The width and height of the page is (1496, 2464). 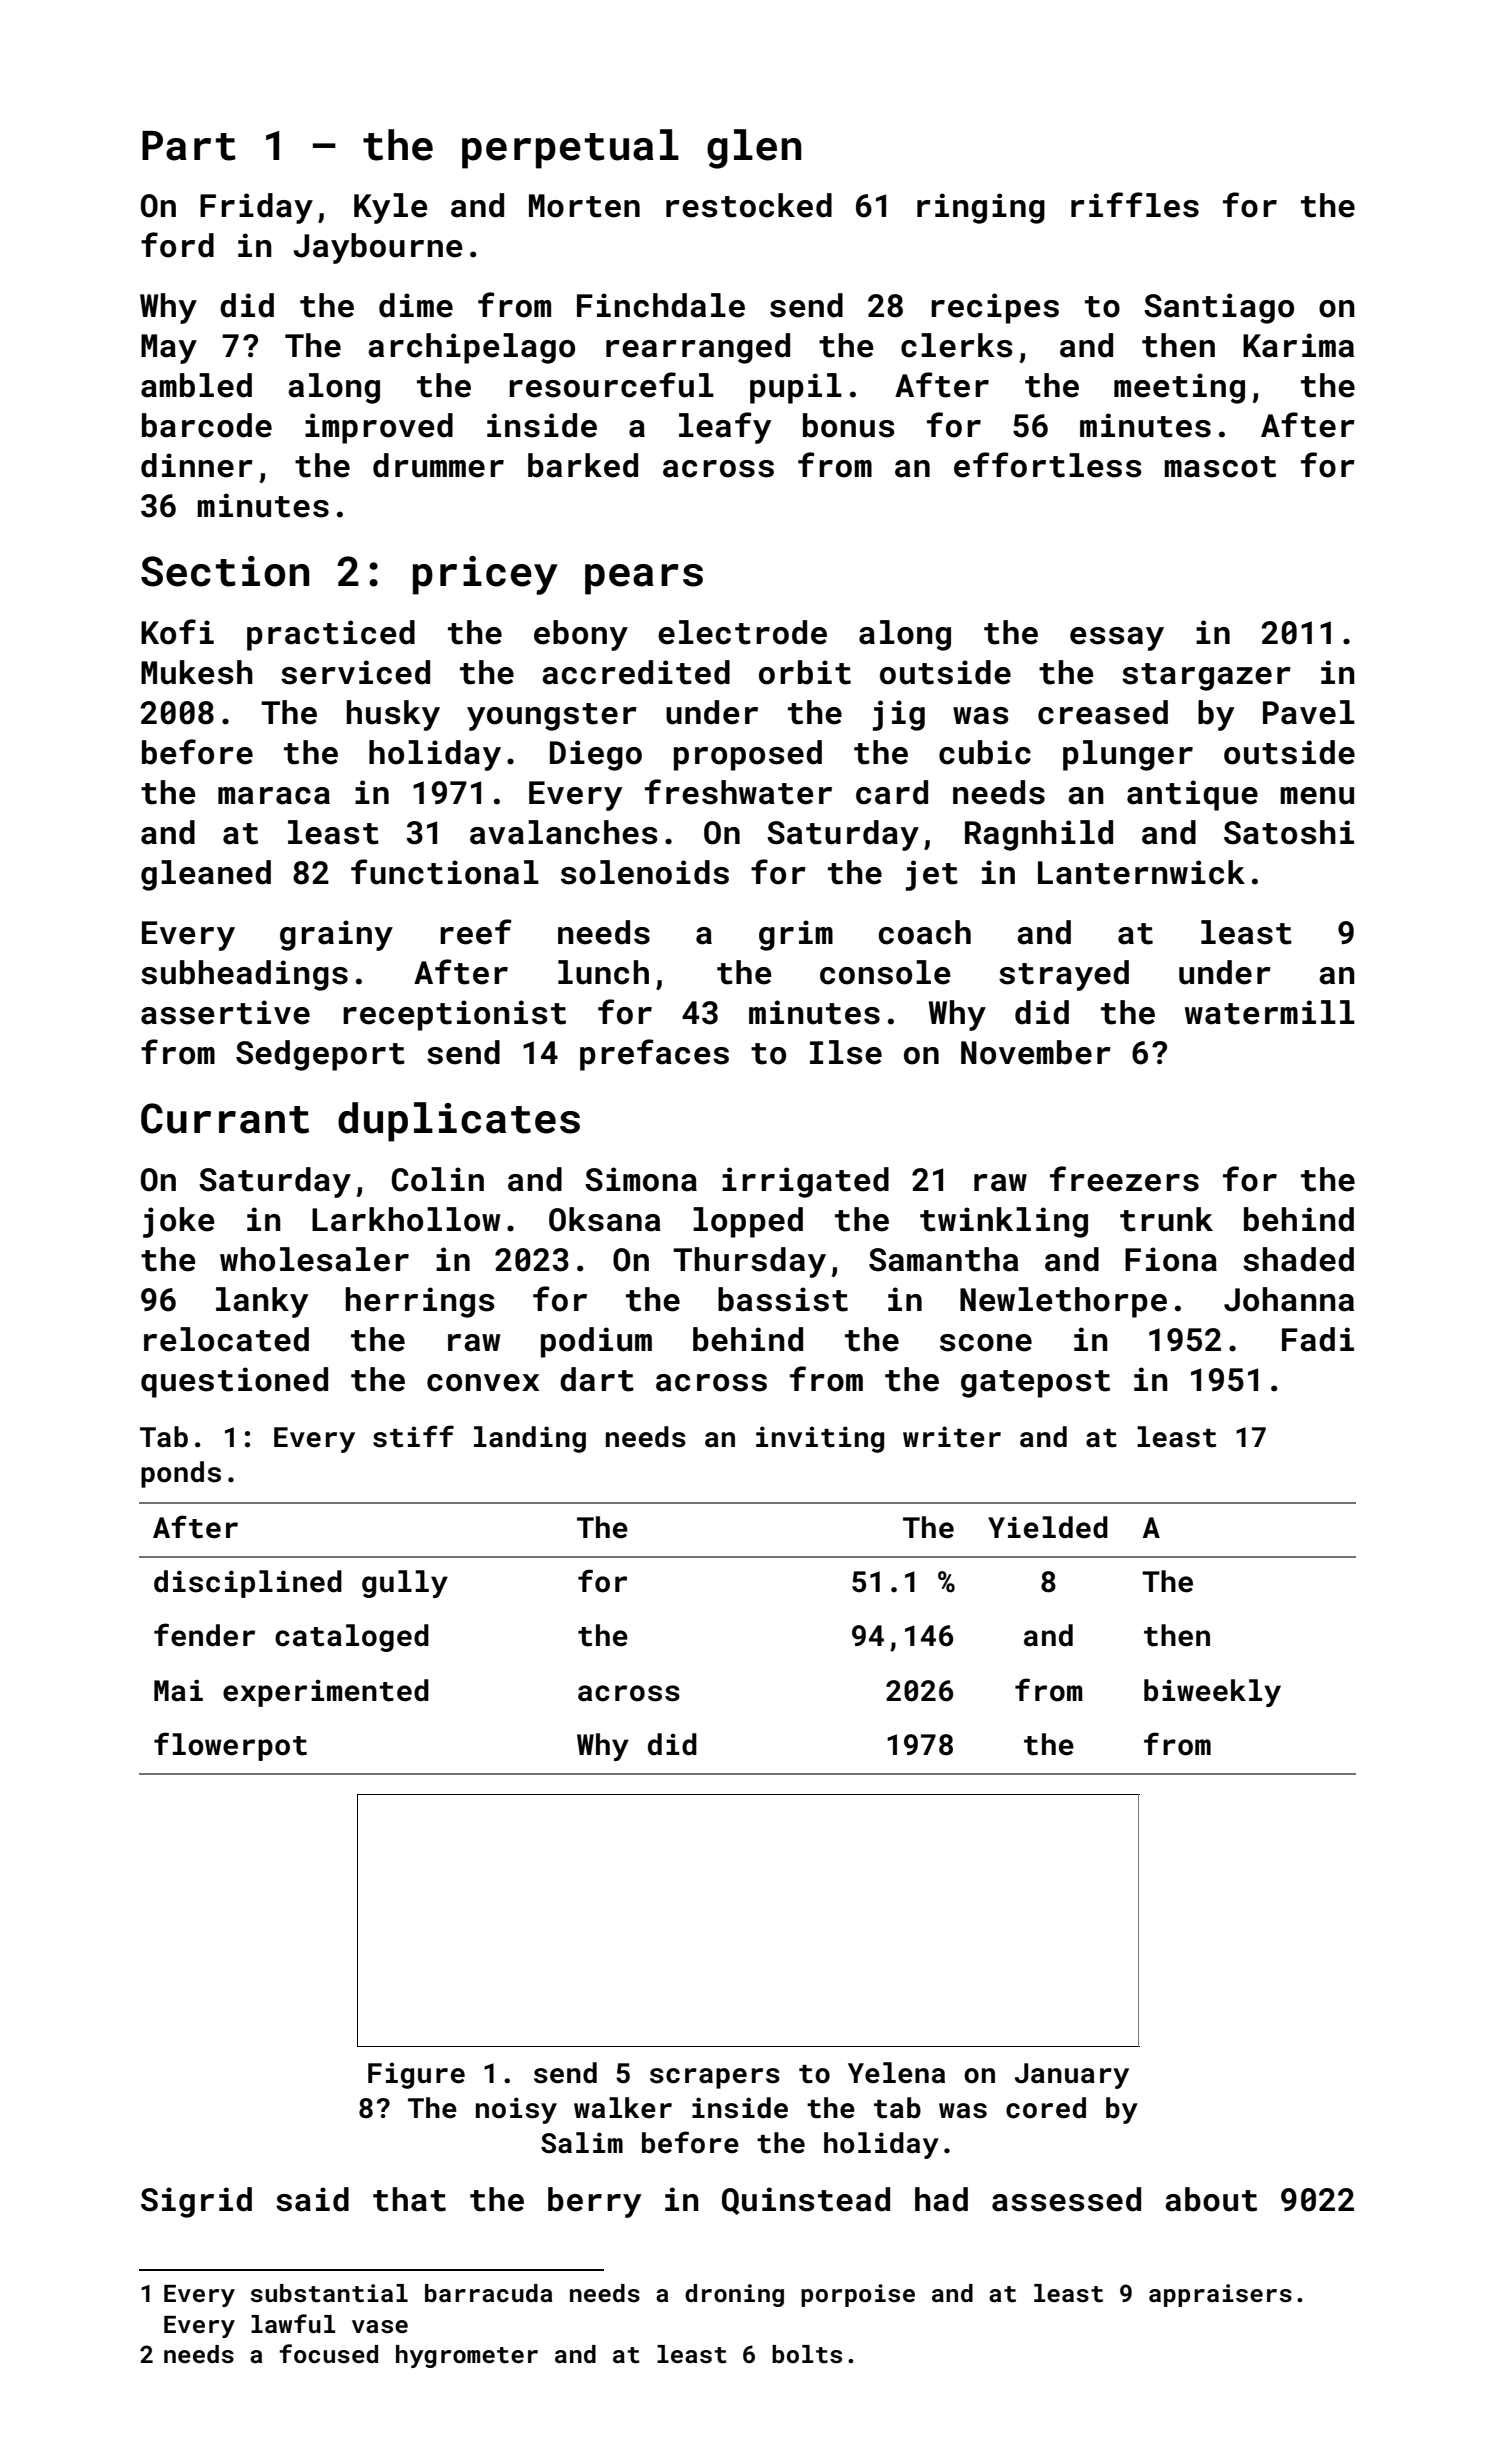 I want to click on Karima, so click(x=1298, y=345).
